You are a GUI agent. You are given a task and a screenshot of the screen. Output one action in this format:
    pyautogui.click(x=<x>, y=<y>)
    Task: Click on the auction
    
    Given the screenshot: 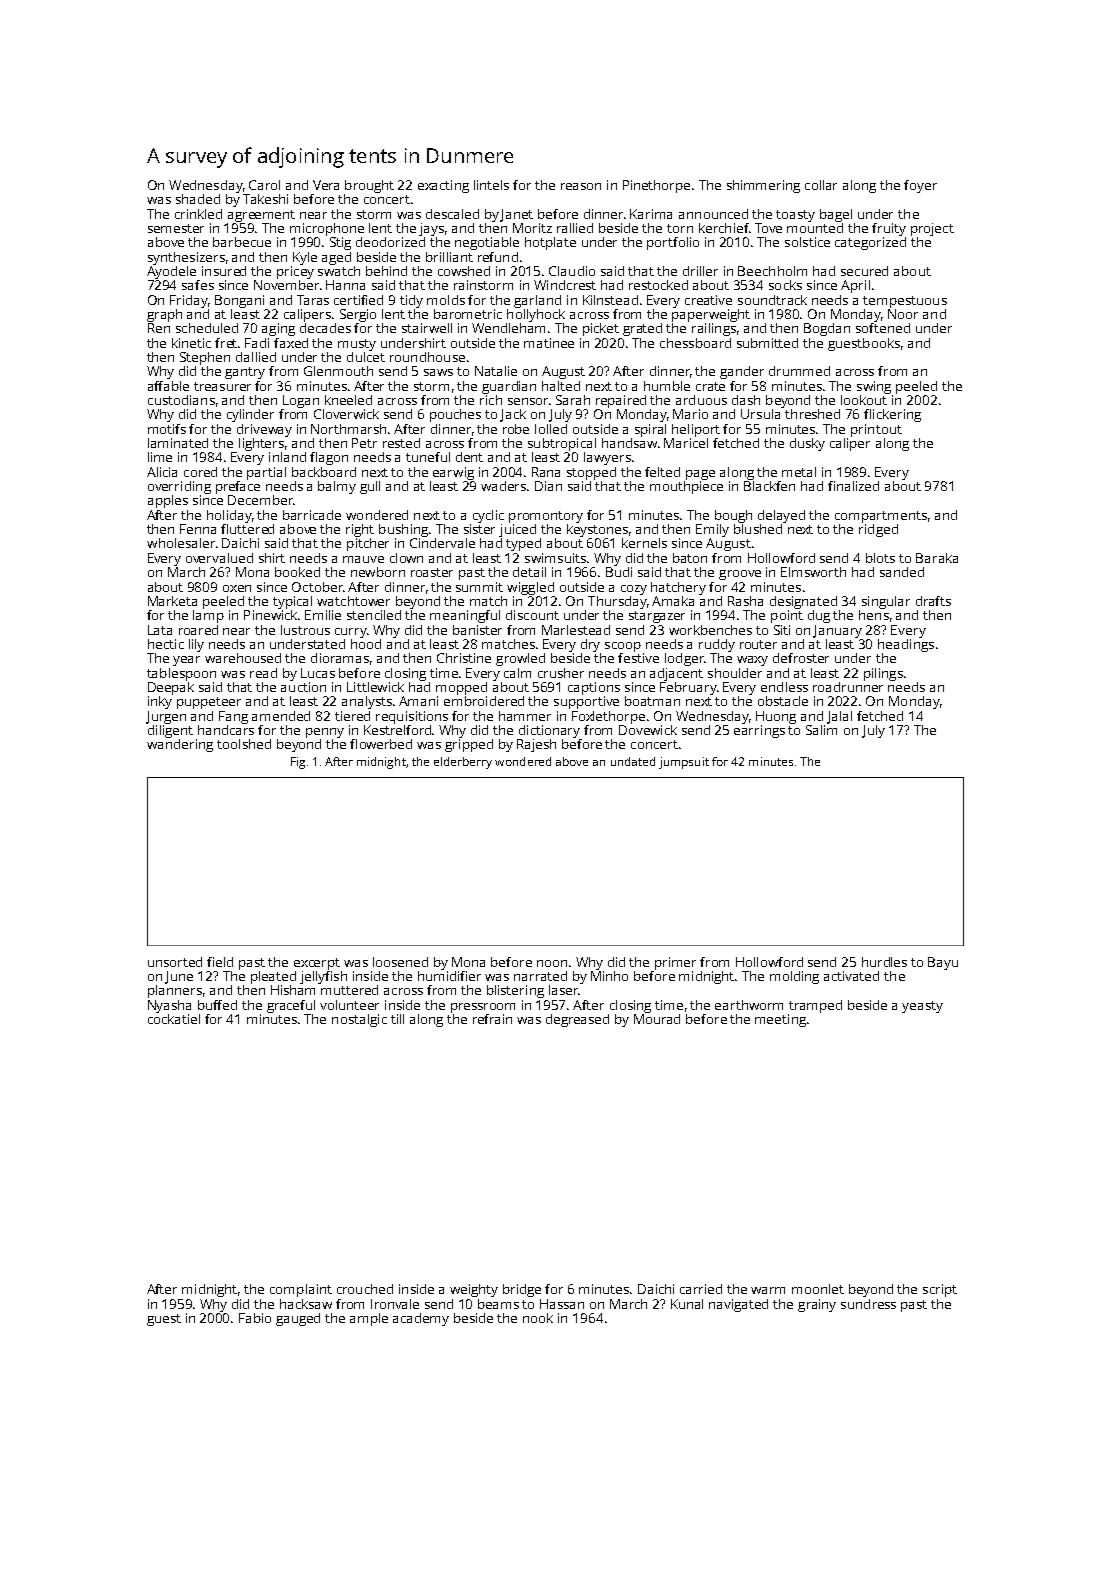 What is the action you would take?
    pyautogui.click(x=303, y=687)
